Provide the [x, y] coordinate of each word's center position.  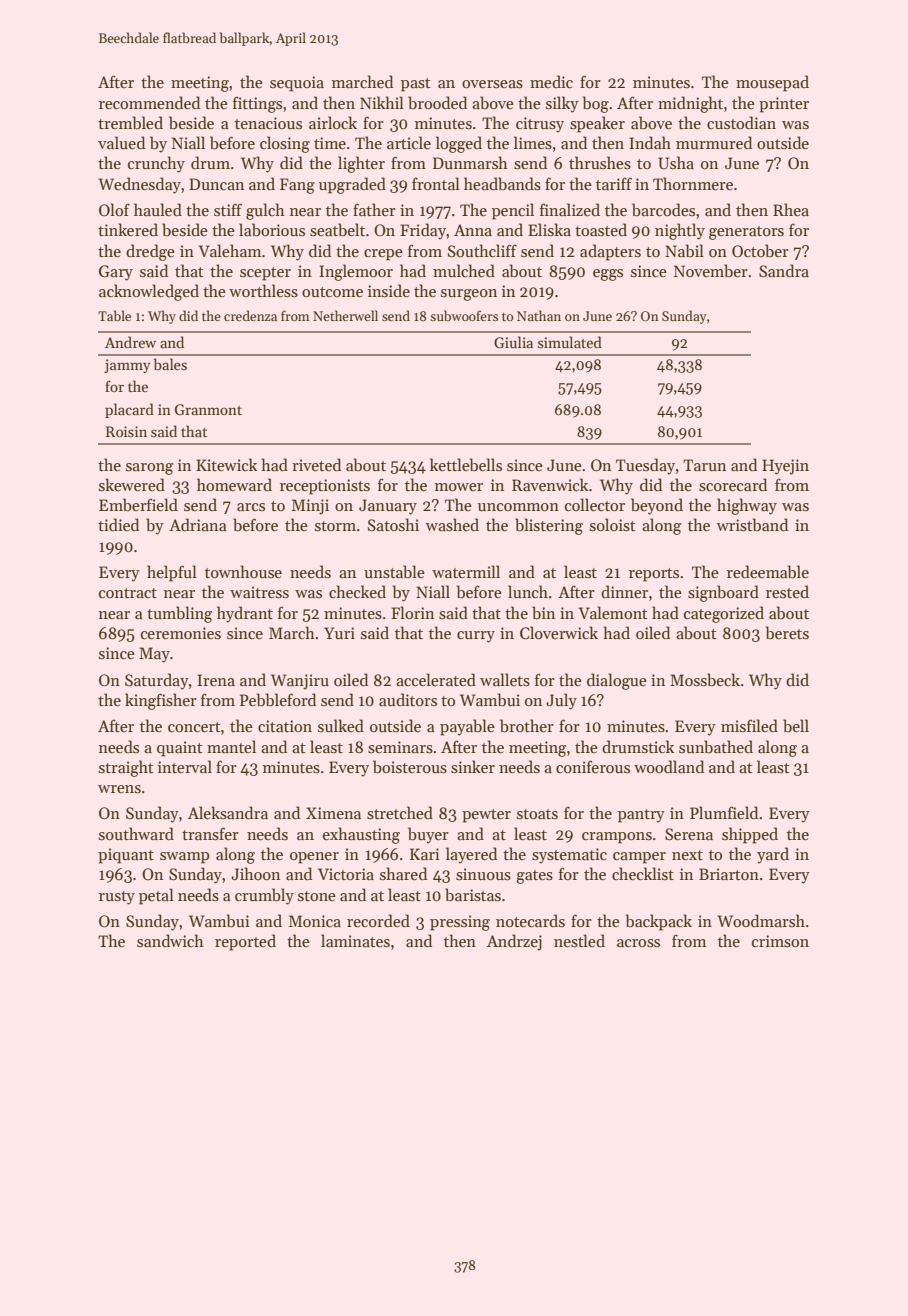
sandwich [170, 940]
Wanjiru [300, 682]
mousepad [772, 83]
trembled [130, 123]
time [330, 143]
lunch [528, 591]
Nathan [539, 315]
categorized [724, 614]
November [711, 271]
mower [459, 487]
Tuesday [645, 466]
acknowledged [149, 292]
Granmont [208, 409]
